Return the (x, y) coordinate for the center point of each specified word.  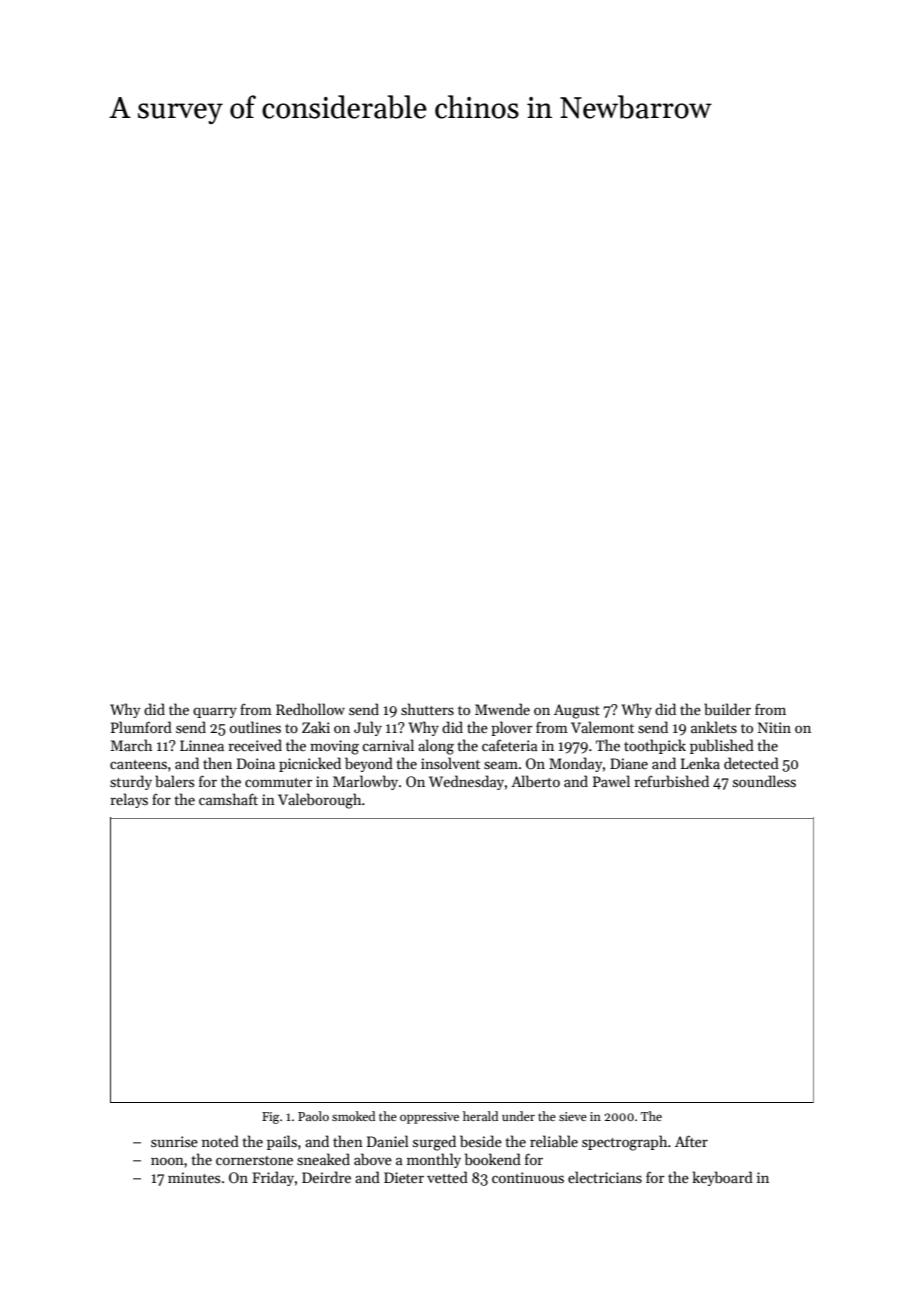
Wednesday (466, 782)
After (691, 1141)
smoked (353, 1116)
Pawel (611, 781)
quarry (215, 712)
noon (167, 1161)
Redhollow (310, 709)
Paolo (313, 1116)
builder (727, 709)
